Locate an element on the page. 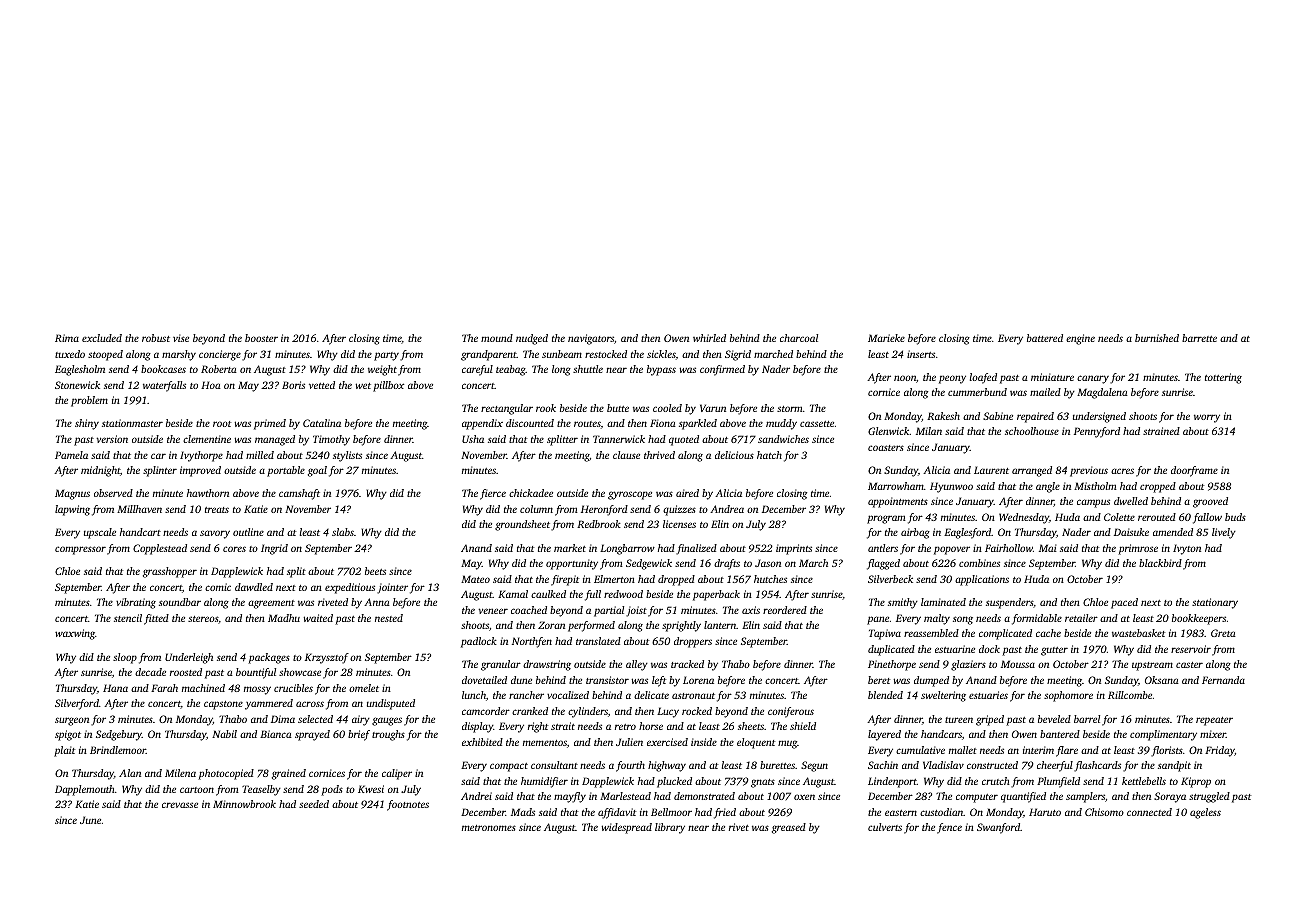  vise is located at coordinates (181, 338).
